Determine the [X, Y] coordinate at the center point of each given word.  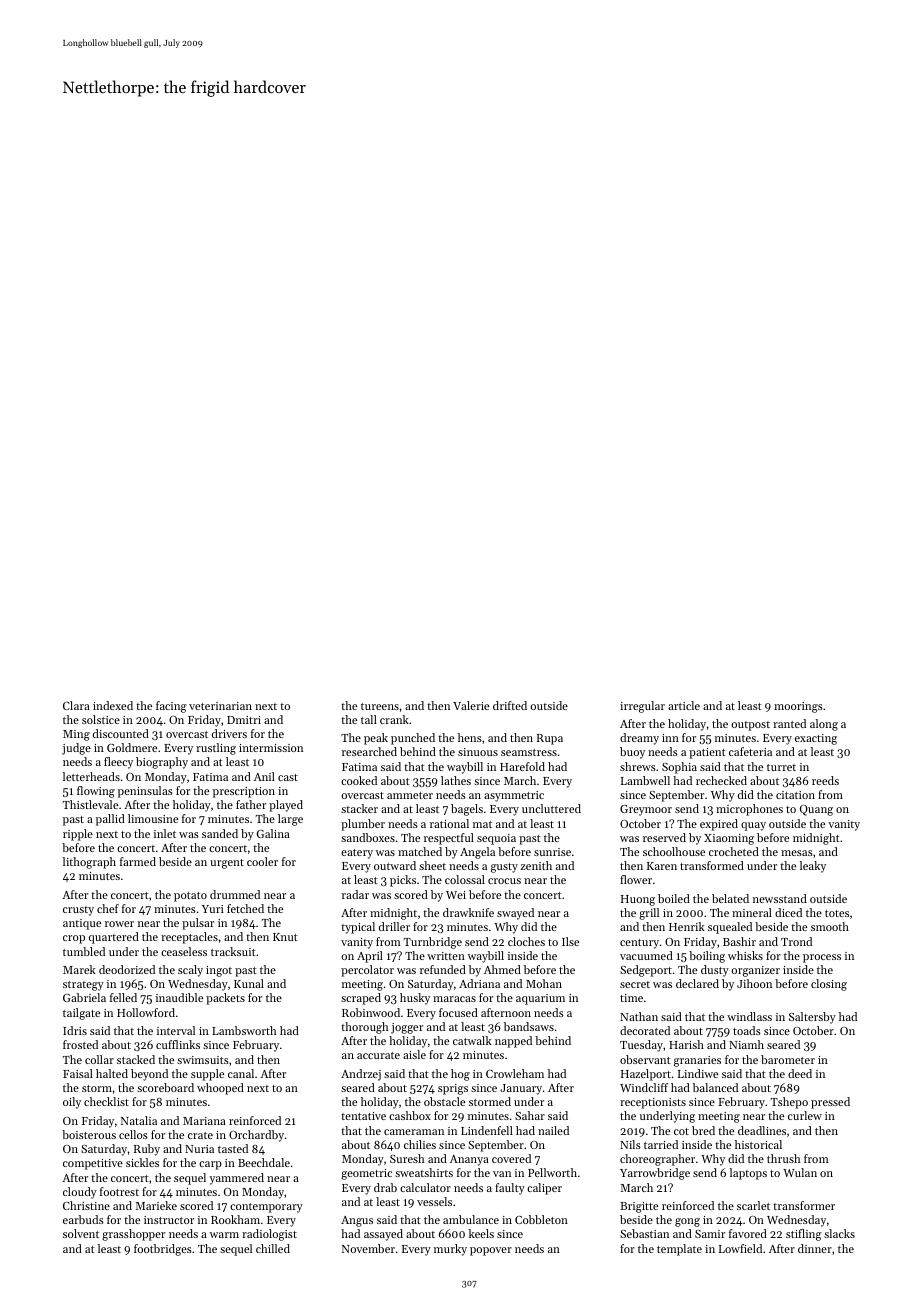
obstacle [444, 1101]
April [370, 957]
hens [470, 737]
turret [781, 767]
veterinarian [220, 706]
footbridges [163, 1250]
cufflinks [178, 1044]
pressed [830, 1103]
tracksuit [233, 951]
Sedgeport [646, 971]
